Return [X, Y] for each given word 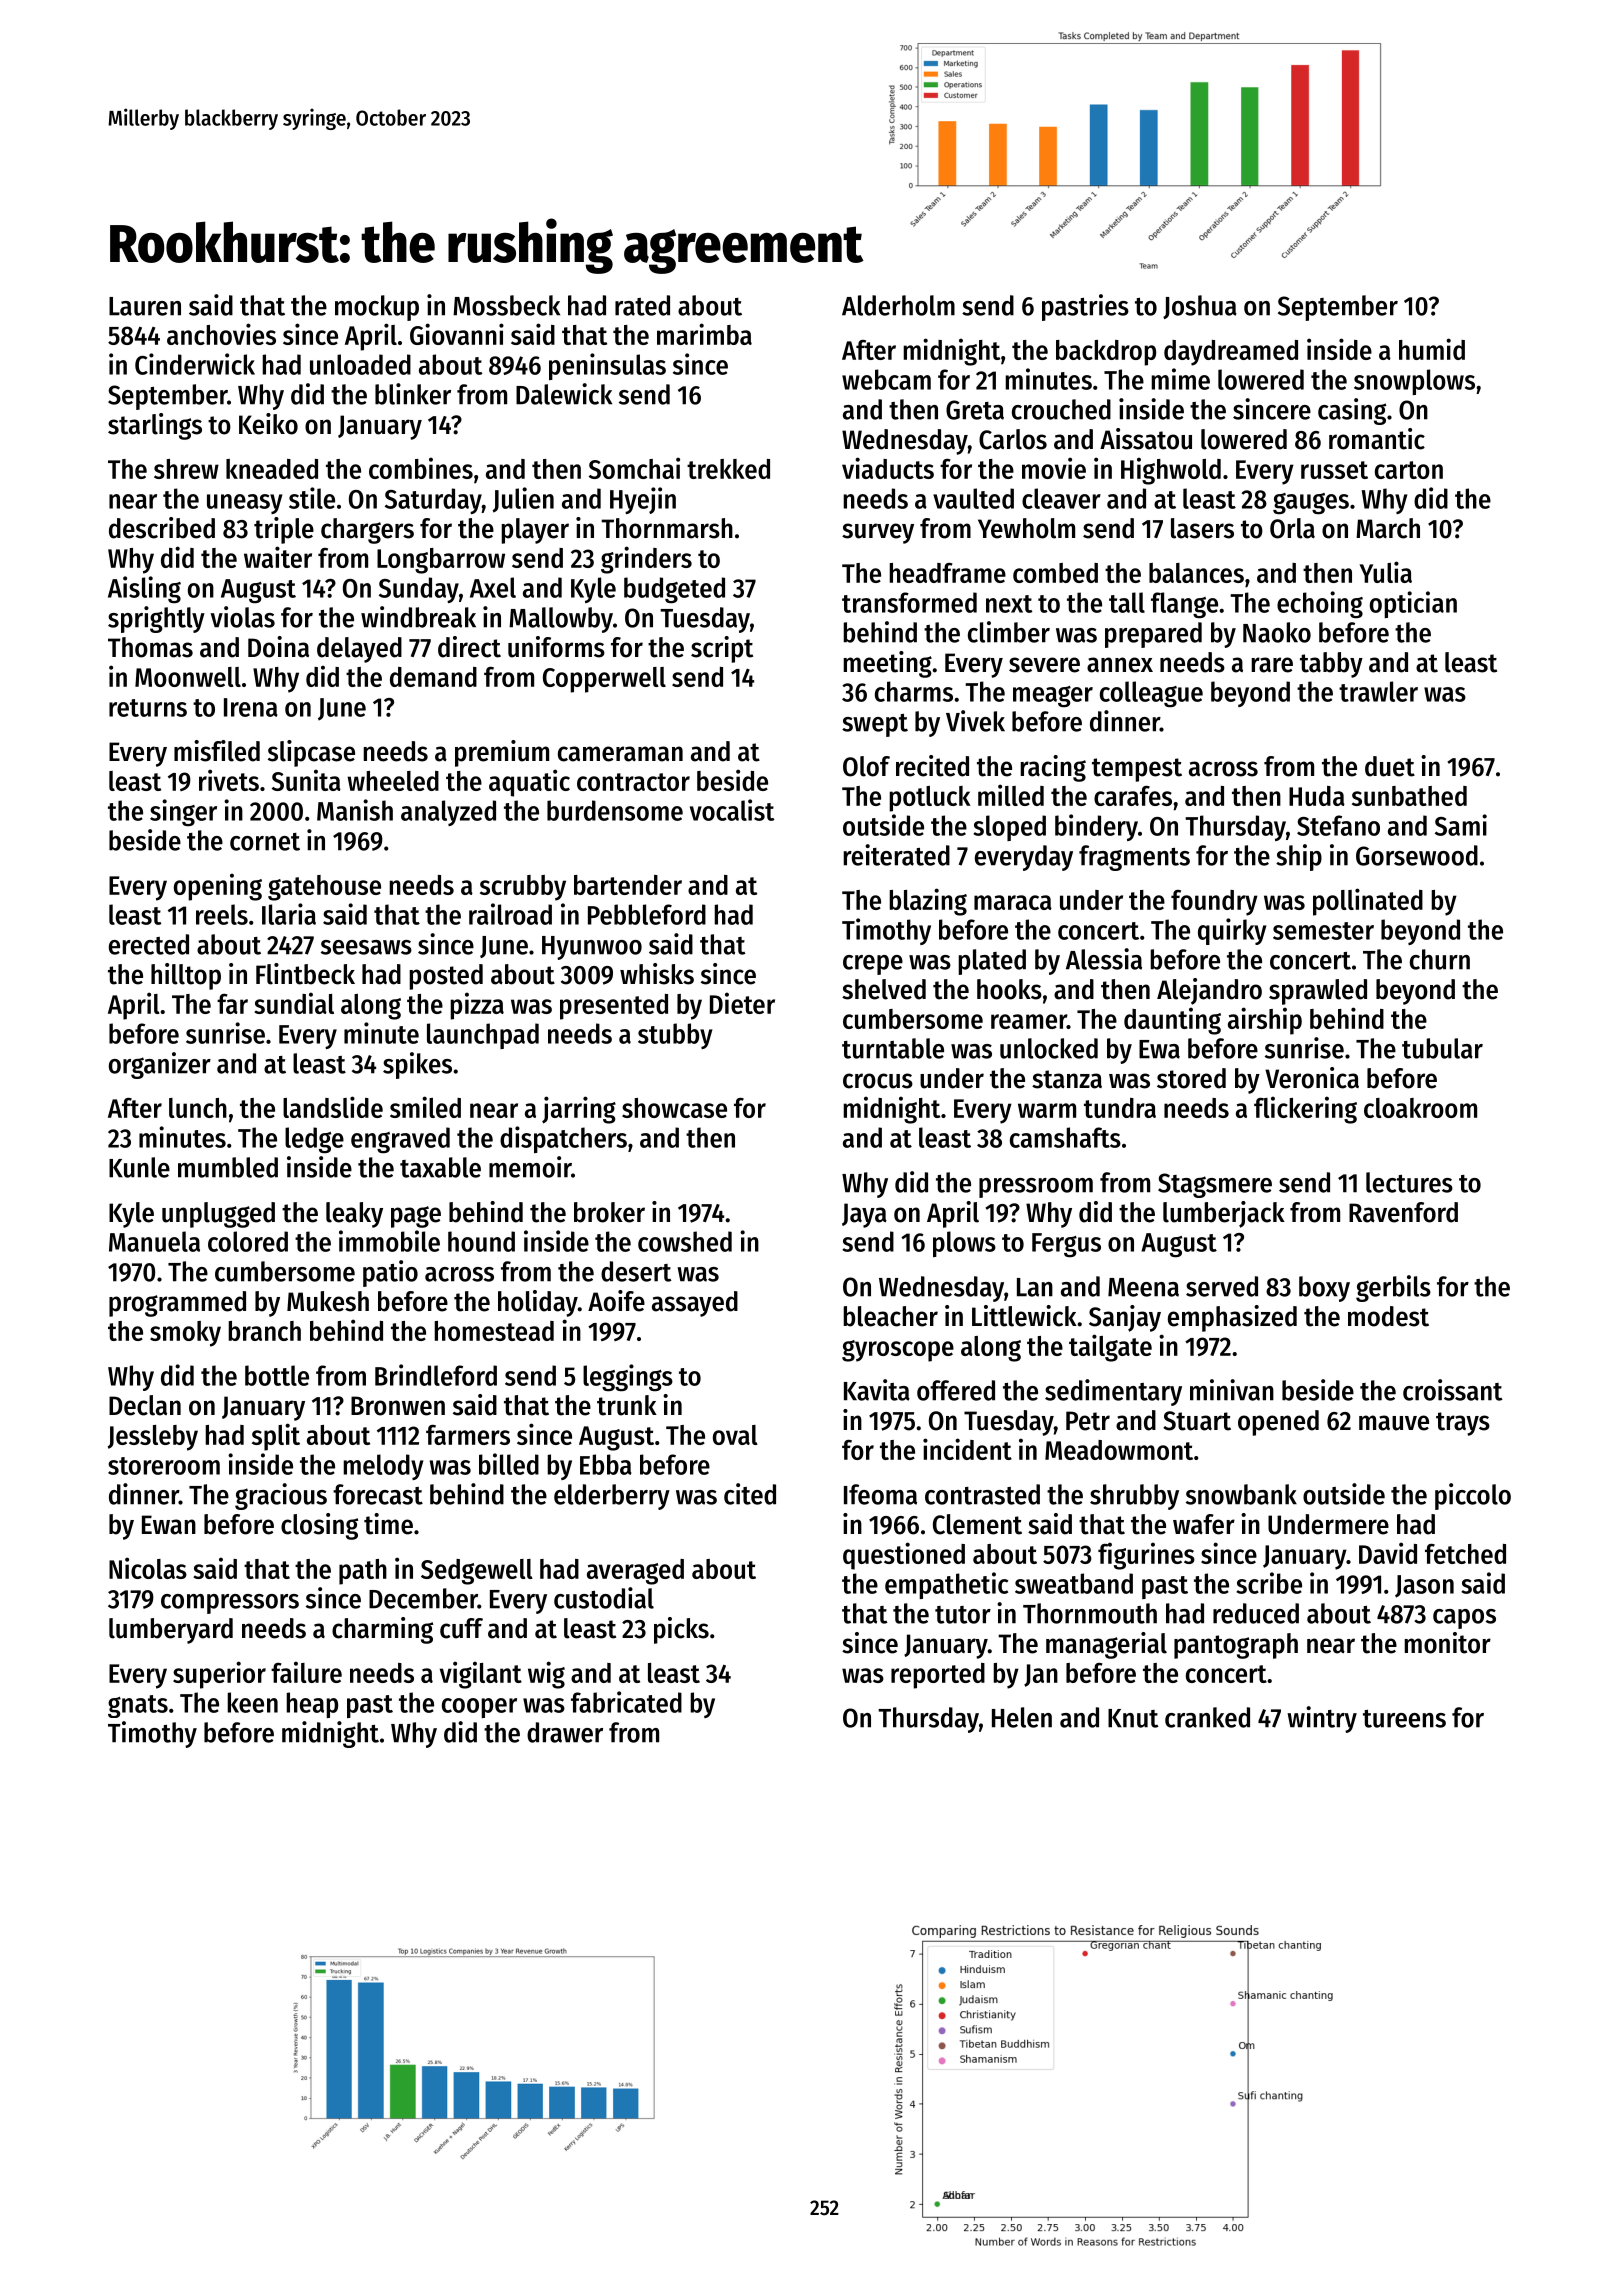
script [722, 649]
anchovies [221, 334]
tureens [1404, 1719]
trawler [1378, 691]
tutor [963, 1615]
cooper [479, 1708]
